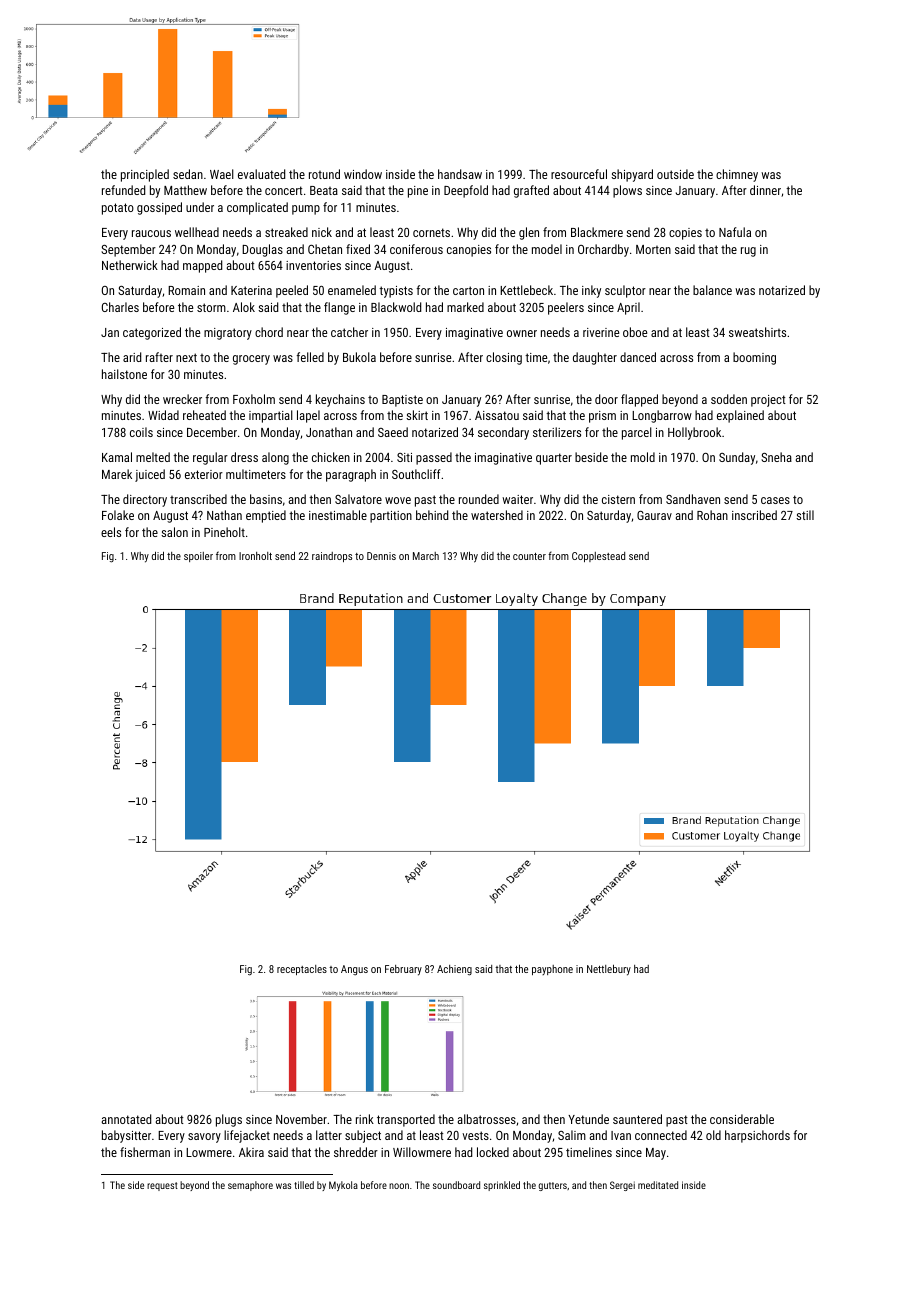  What do you see at coordinates (332, 557) in the screenshot?
I see `raindrops` at bounding box center [332, 557].
